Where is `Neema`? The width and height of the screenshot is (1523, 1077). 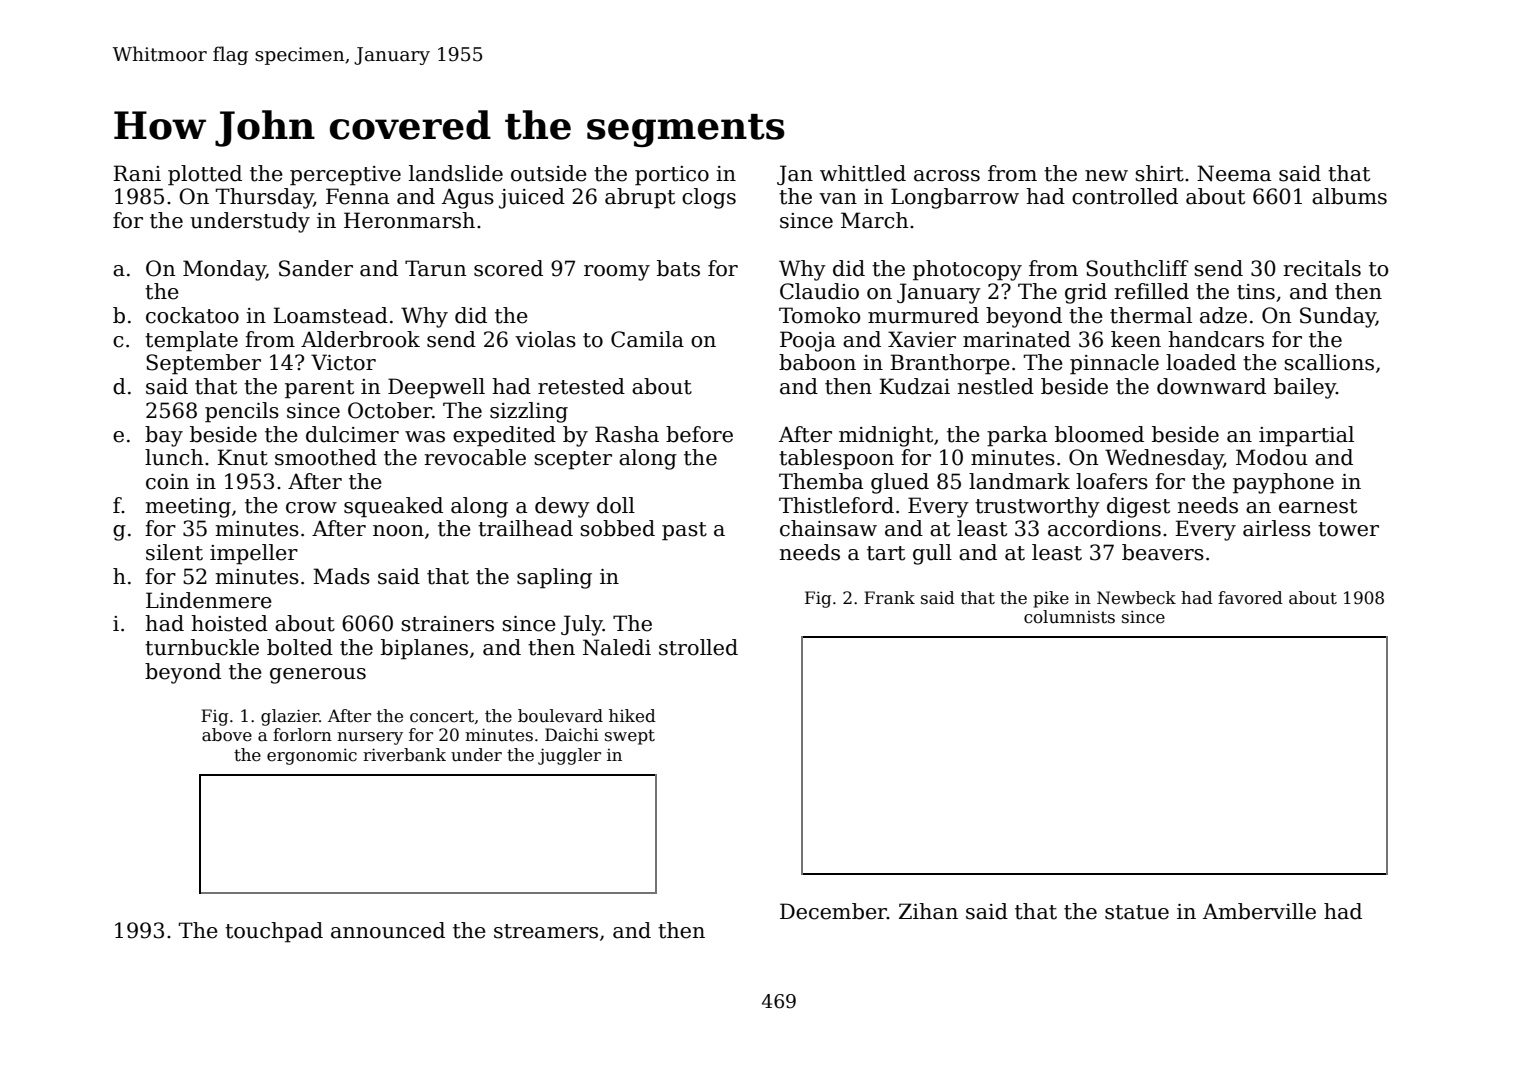
Neema is located at coordinates (1234, 173).
